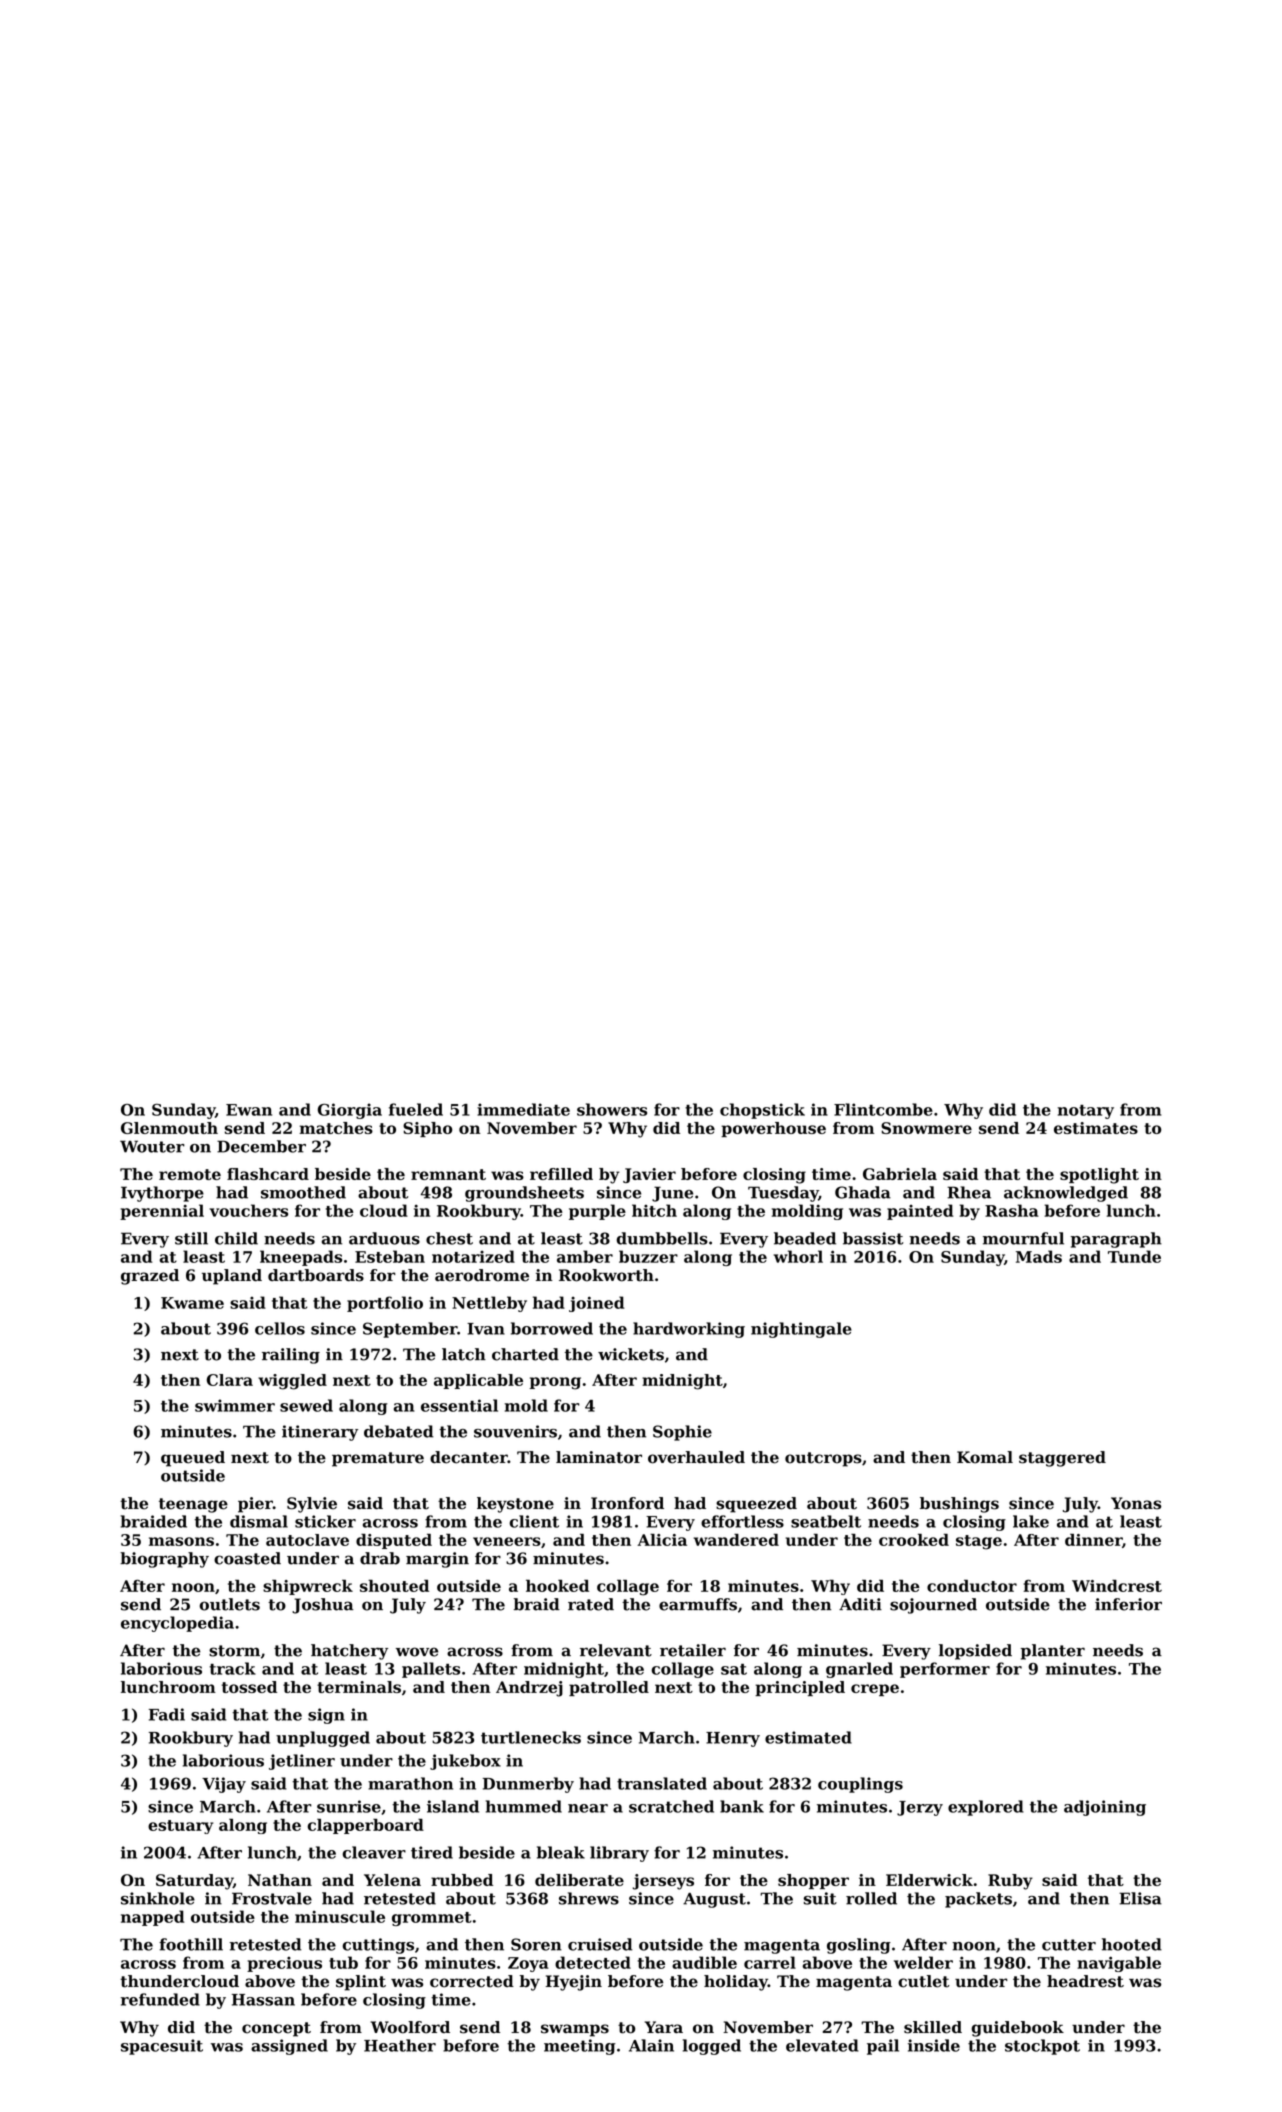 Image resolution: width=1282 pixels, height=2112 pixels. Describe the element at coordinates (945, 1670) in the screenshot. I see `performer` at that location.
